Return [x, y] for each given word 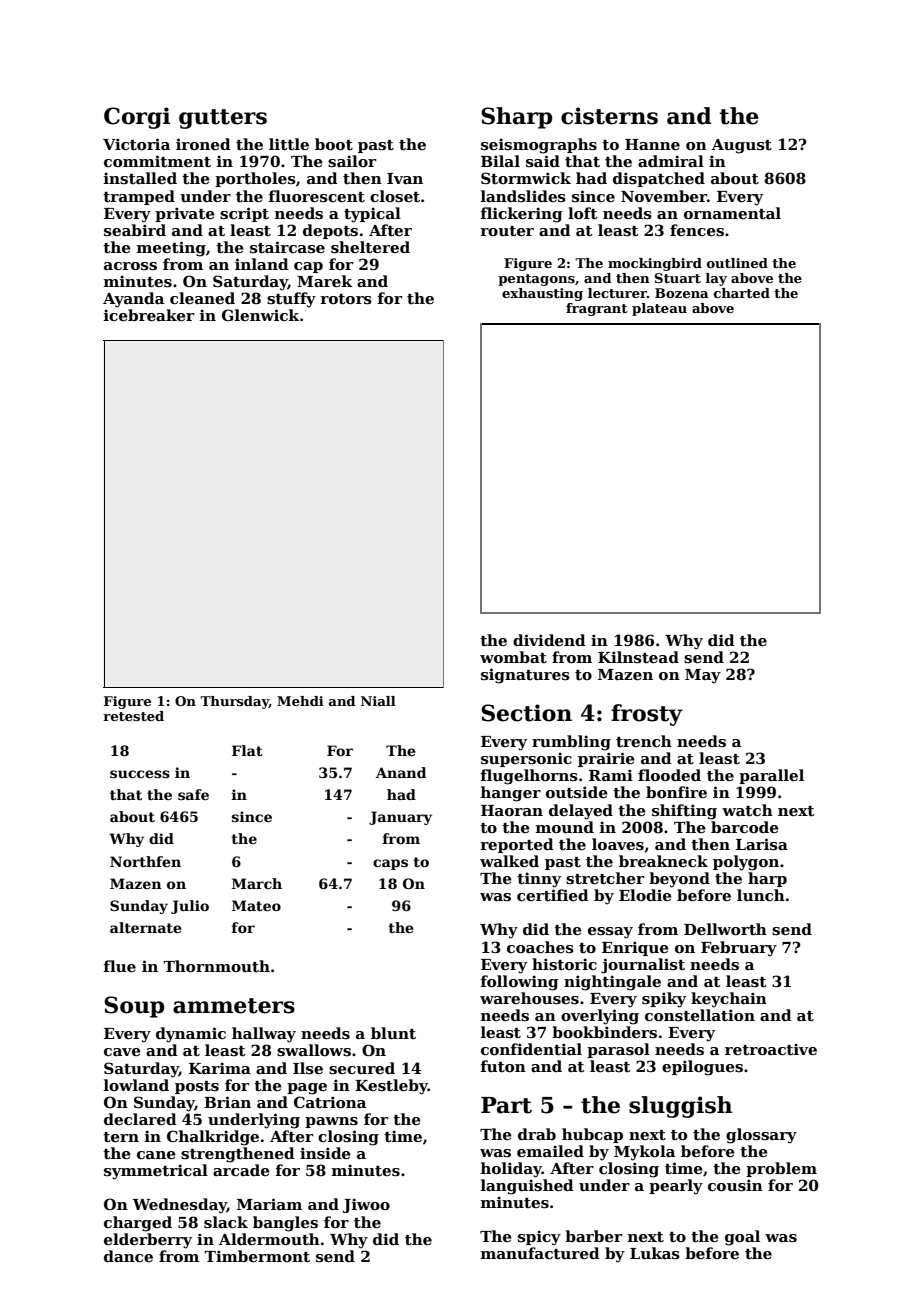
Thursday [234, 702]
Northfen [145, 861]
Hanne [652, 144]
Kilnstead [638, 657]
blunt [393, 1033]
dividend [549, 640]
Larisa [762, 844]
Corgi [137, 118]
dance [128, 1256]
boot [334, 144]
